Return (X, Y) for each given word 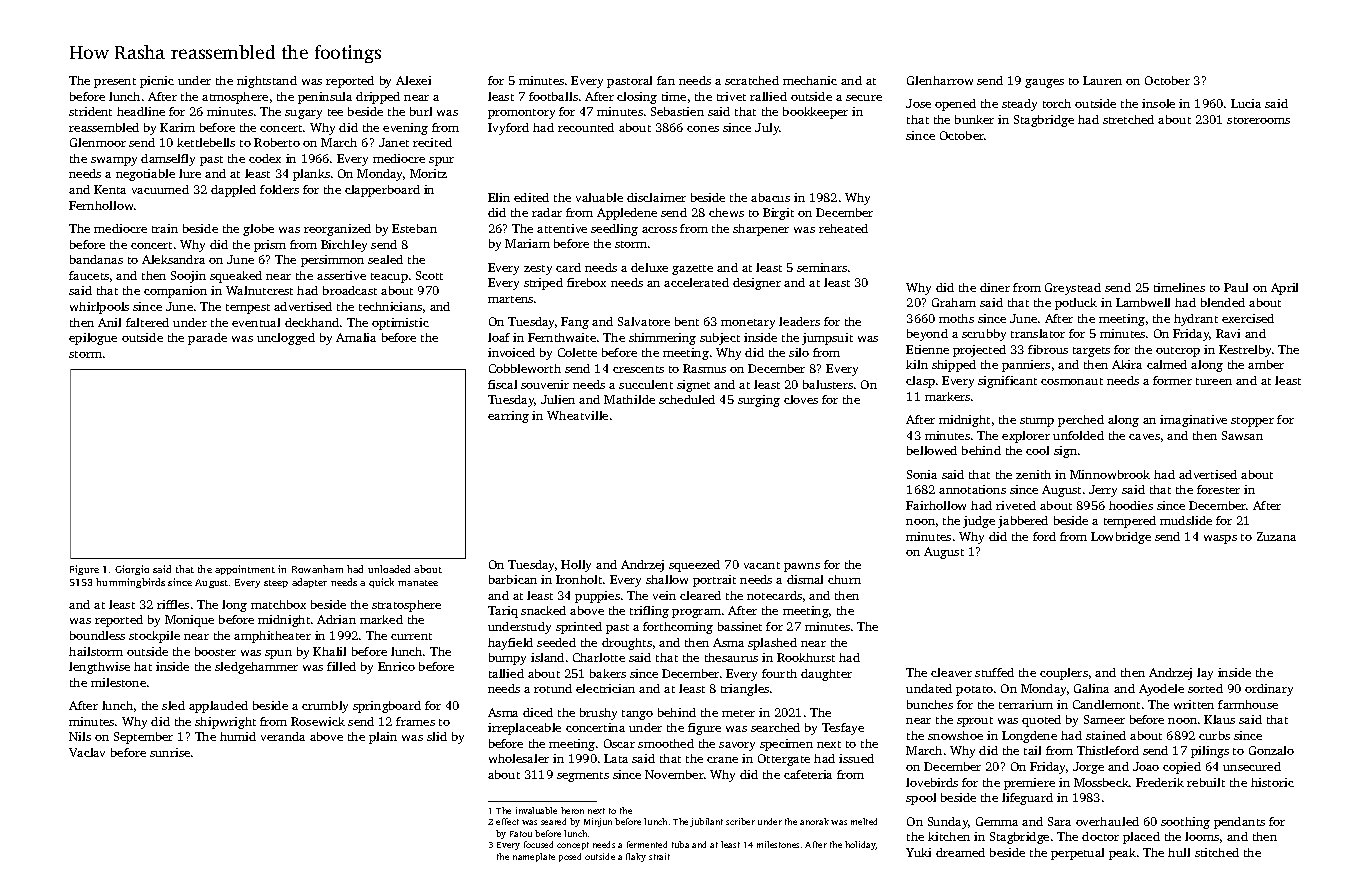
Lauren (1102, 80)
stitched (1217, 852)
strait (659, 856)
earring (508, 417)
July (767, 129)
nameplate (534, 857)
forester (1218, 489)
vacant (762, 565)
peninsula (325, 98)
